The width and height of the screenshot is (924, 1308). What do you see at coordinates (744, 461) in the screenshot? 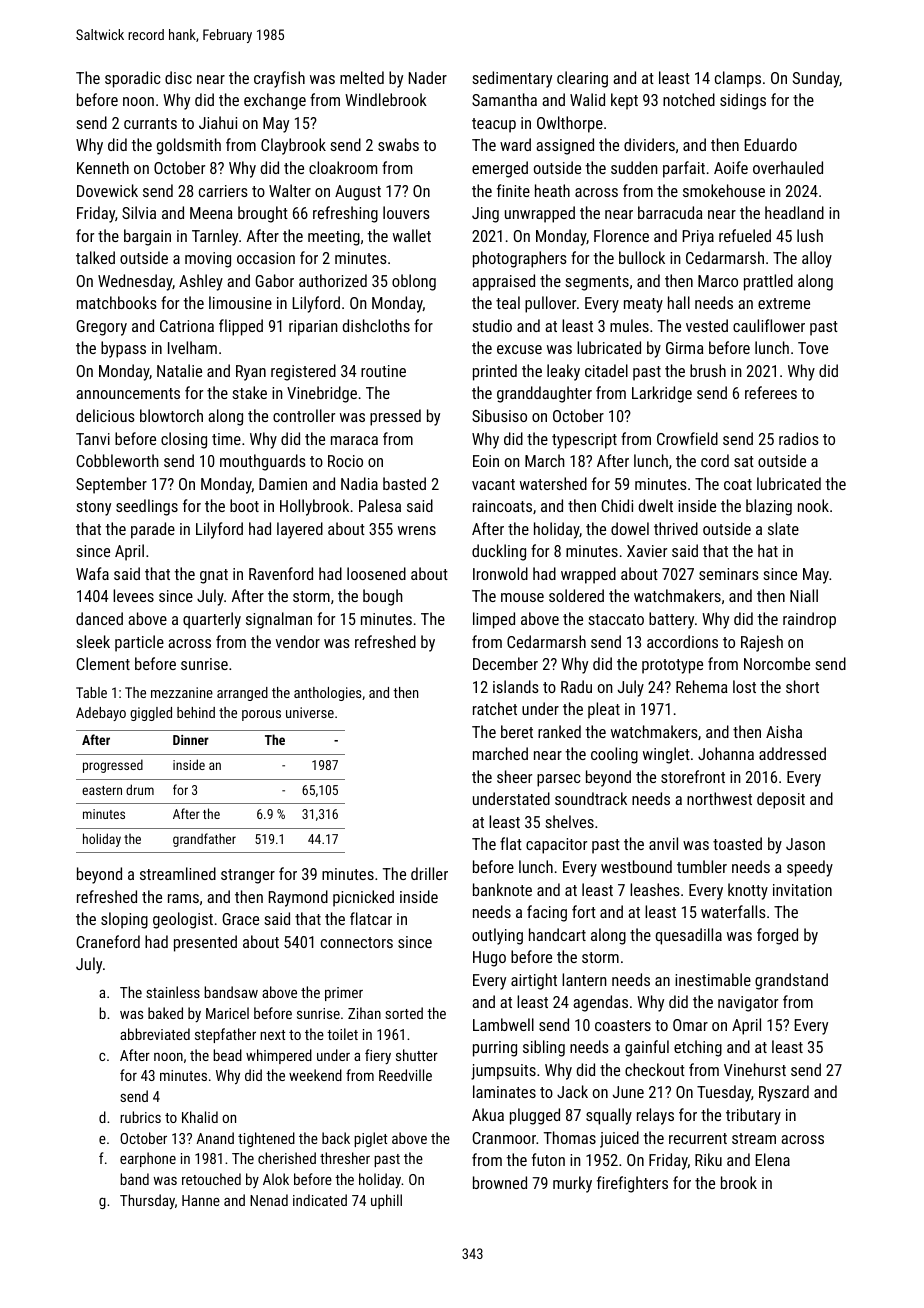
I see `sat` at bounding box center [744, 461].
